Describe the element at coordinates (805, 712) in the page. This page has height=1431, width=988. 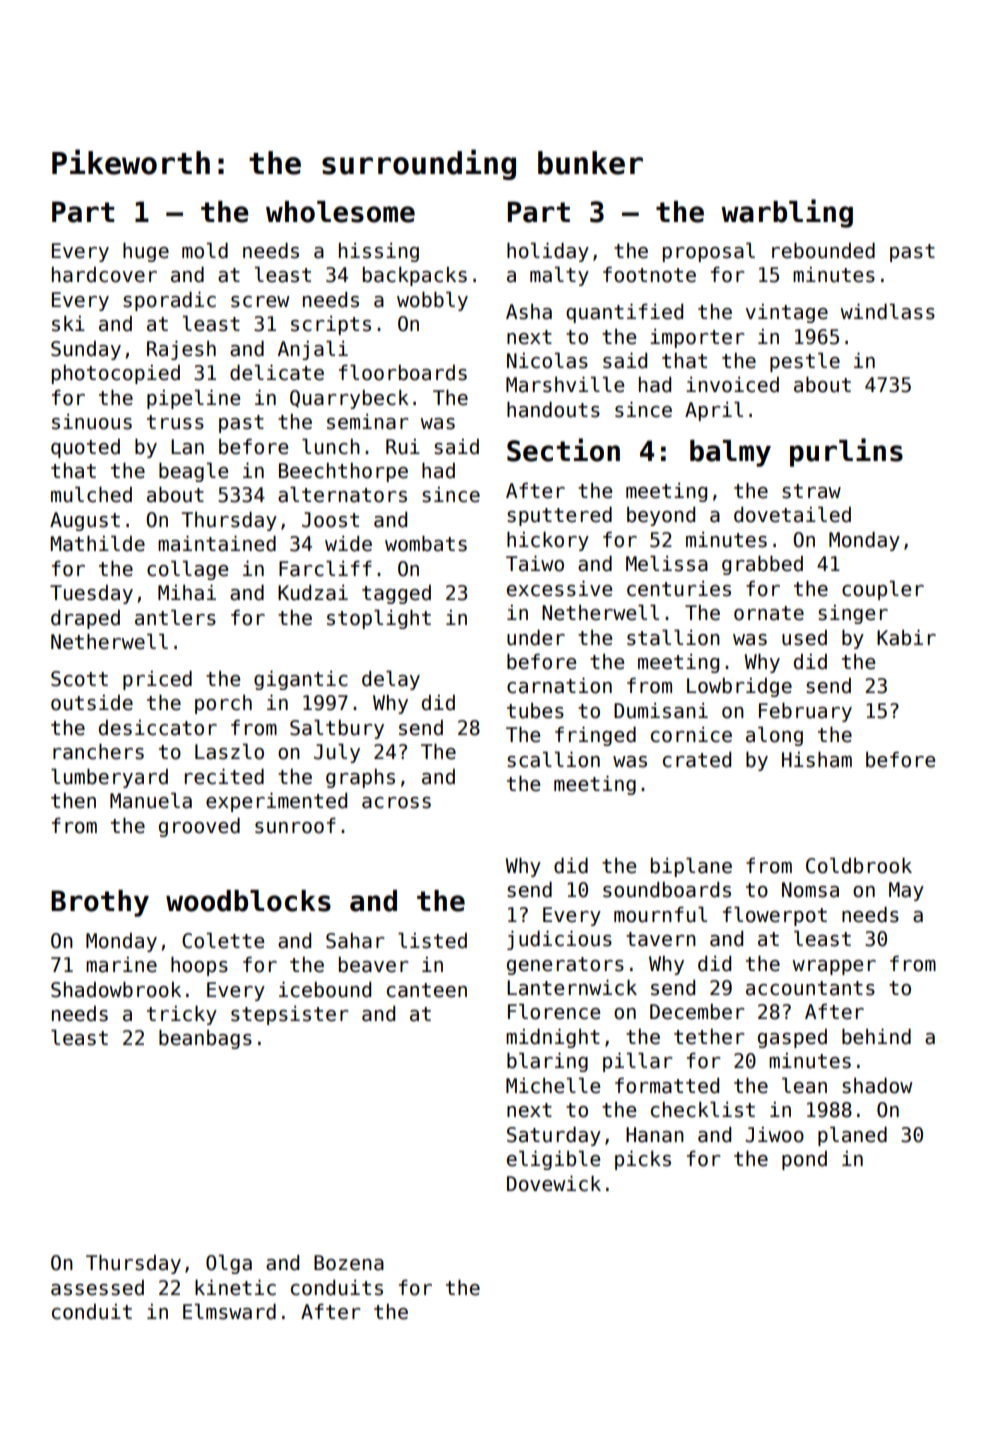
I see `February` at that location.
